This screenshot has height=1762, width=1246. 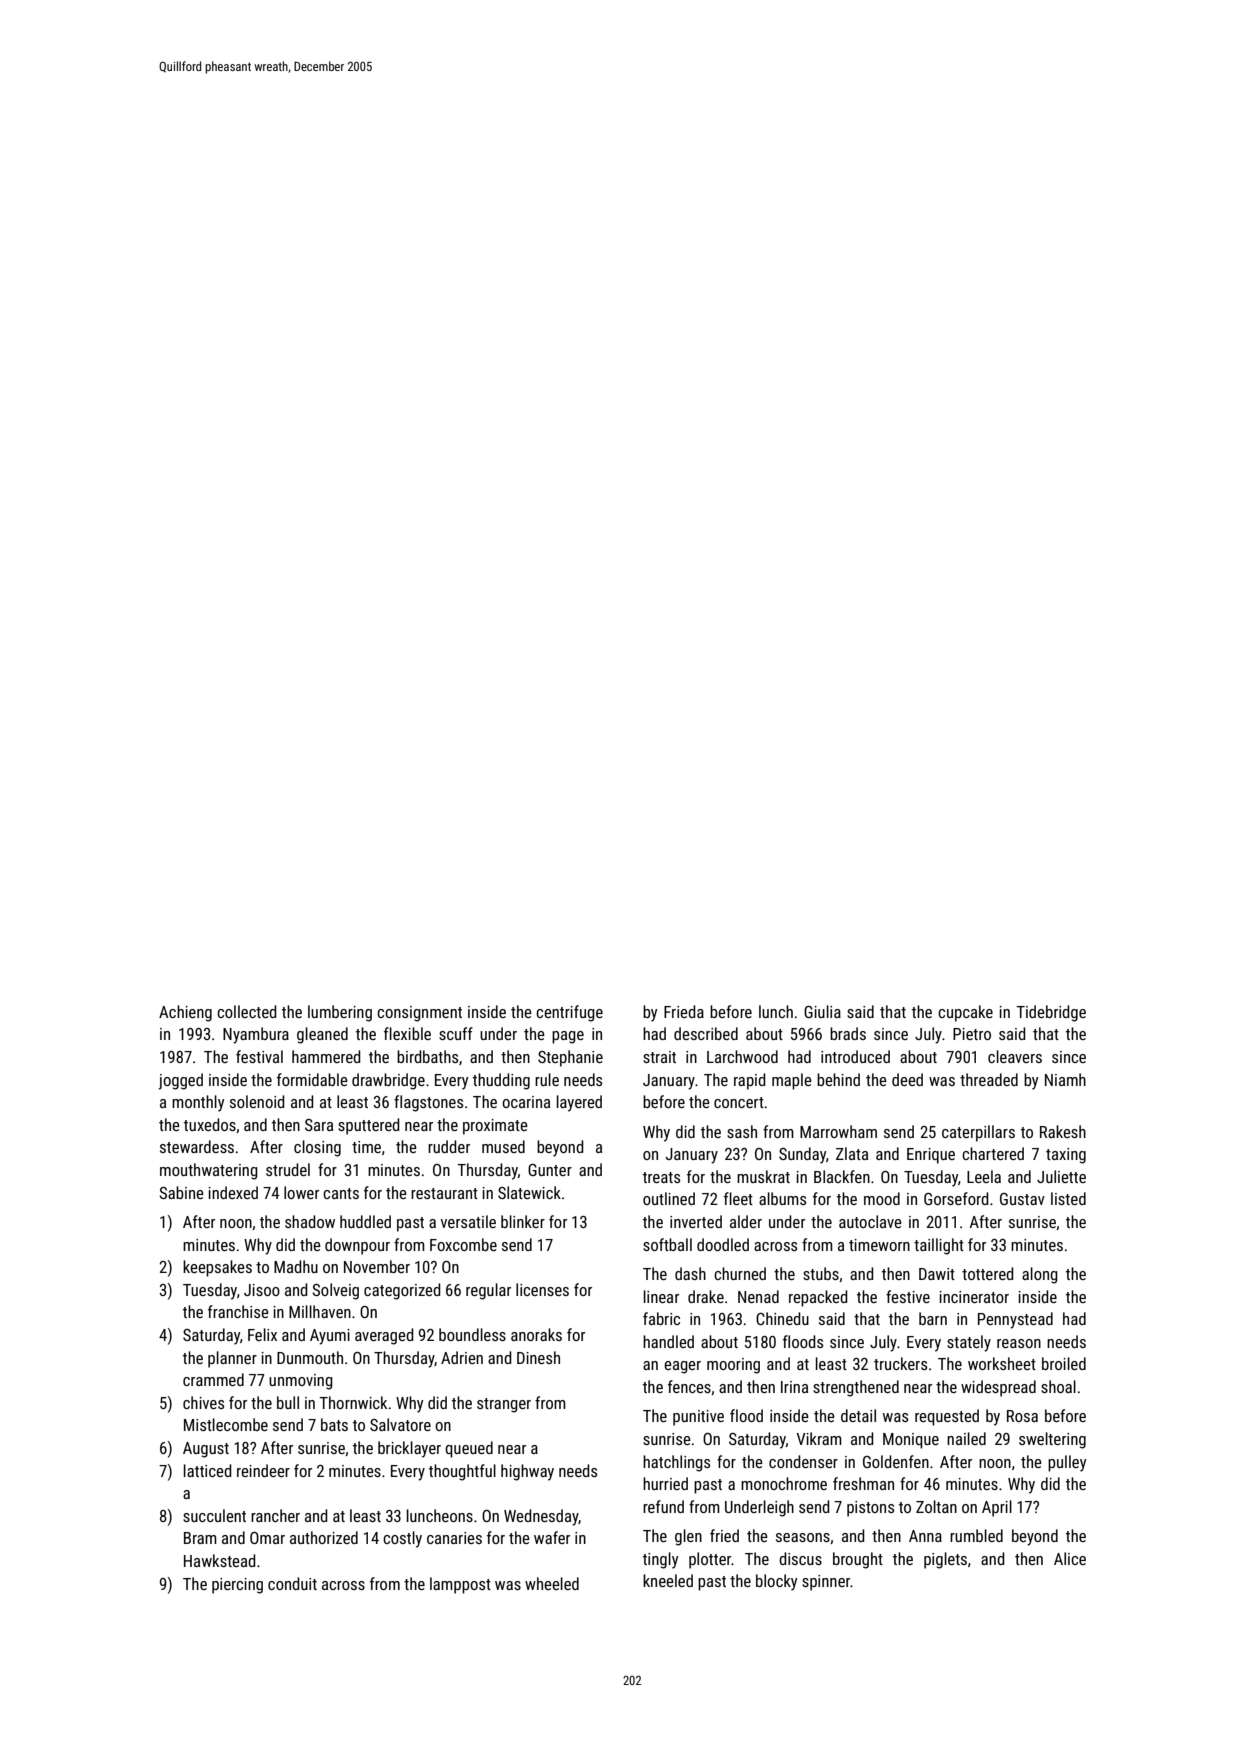 I want to click on gleaned, so click(x=322, y=1035).
